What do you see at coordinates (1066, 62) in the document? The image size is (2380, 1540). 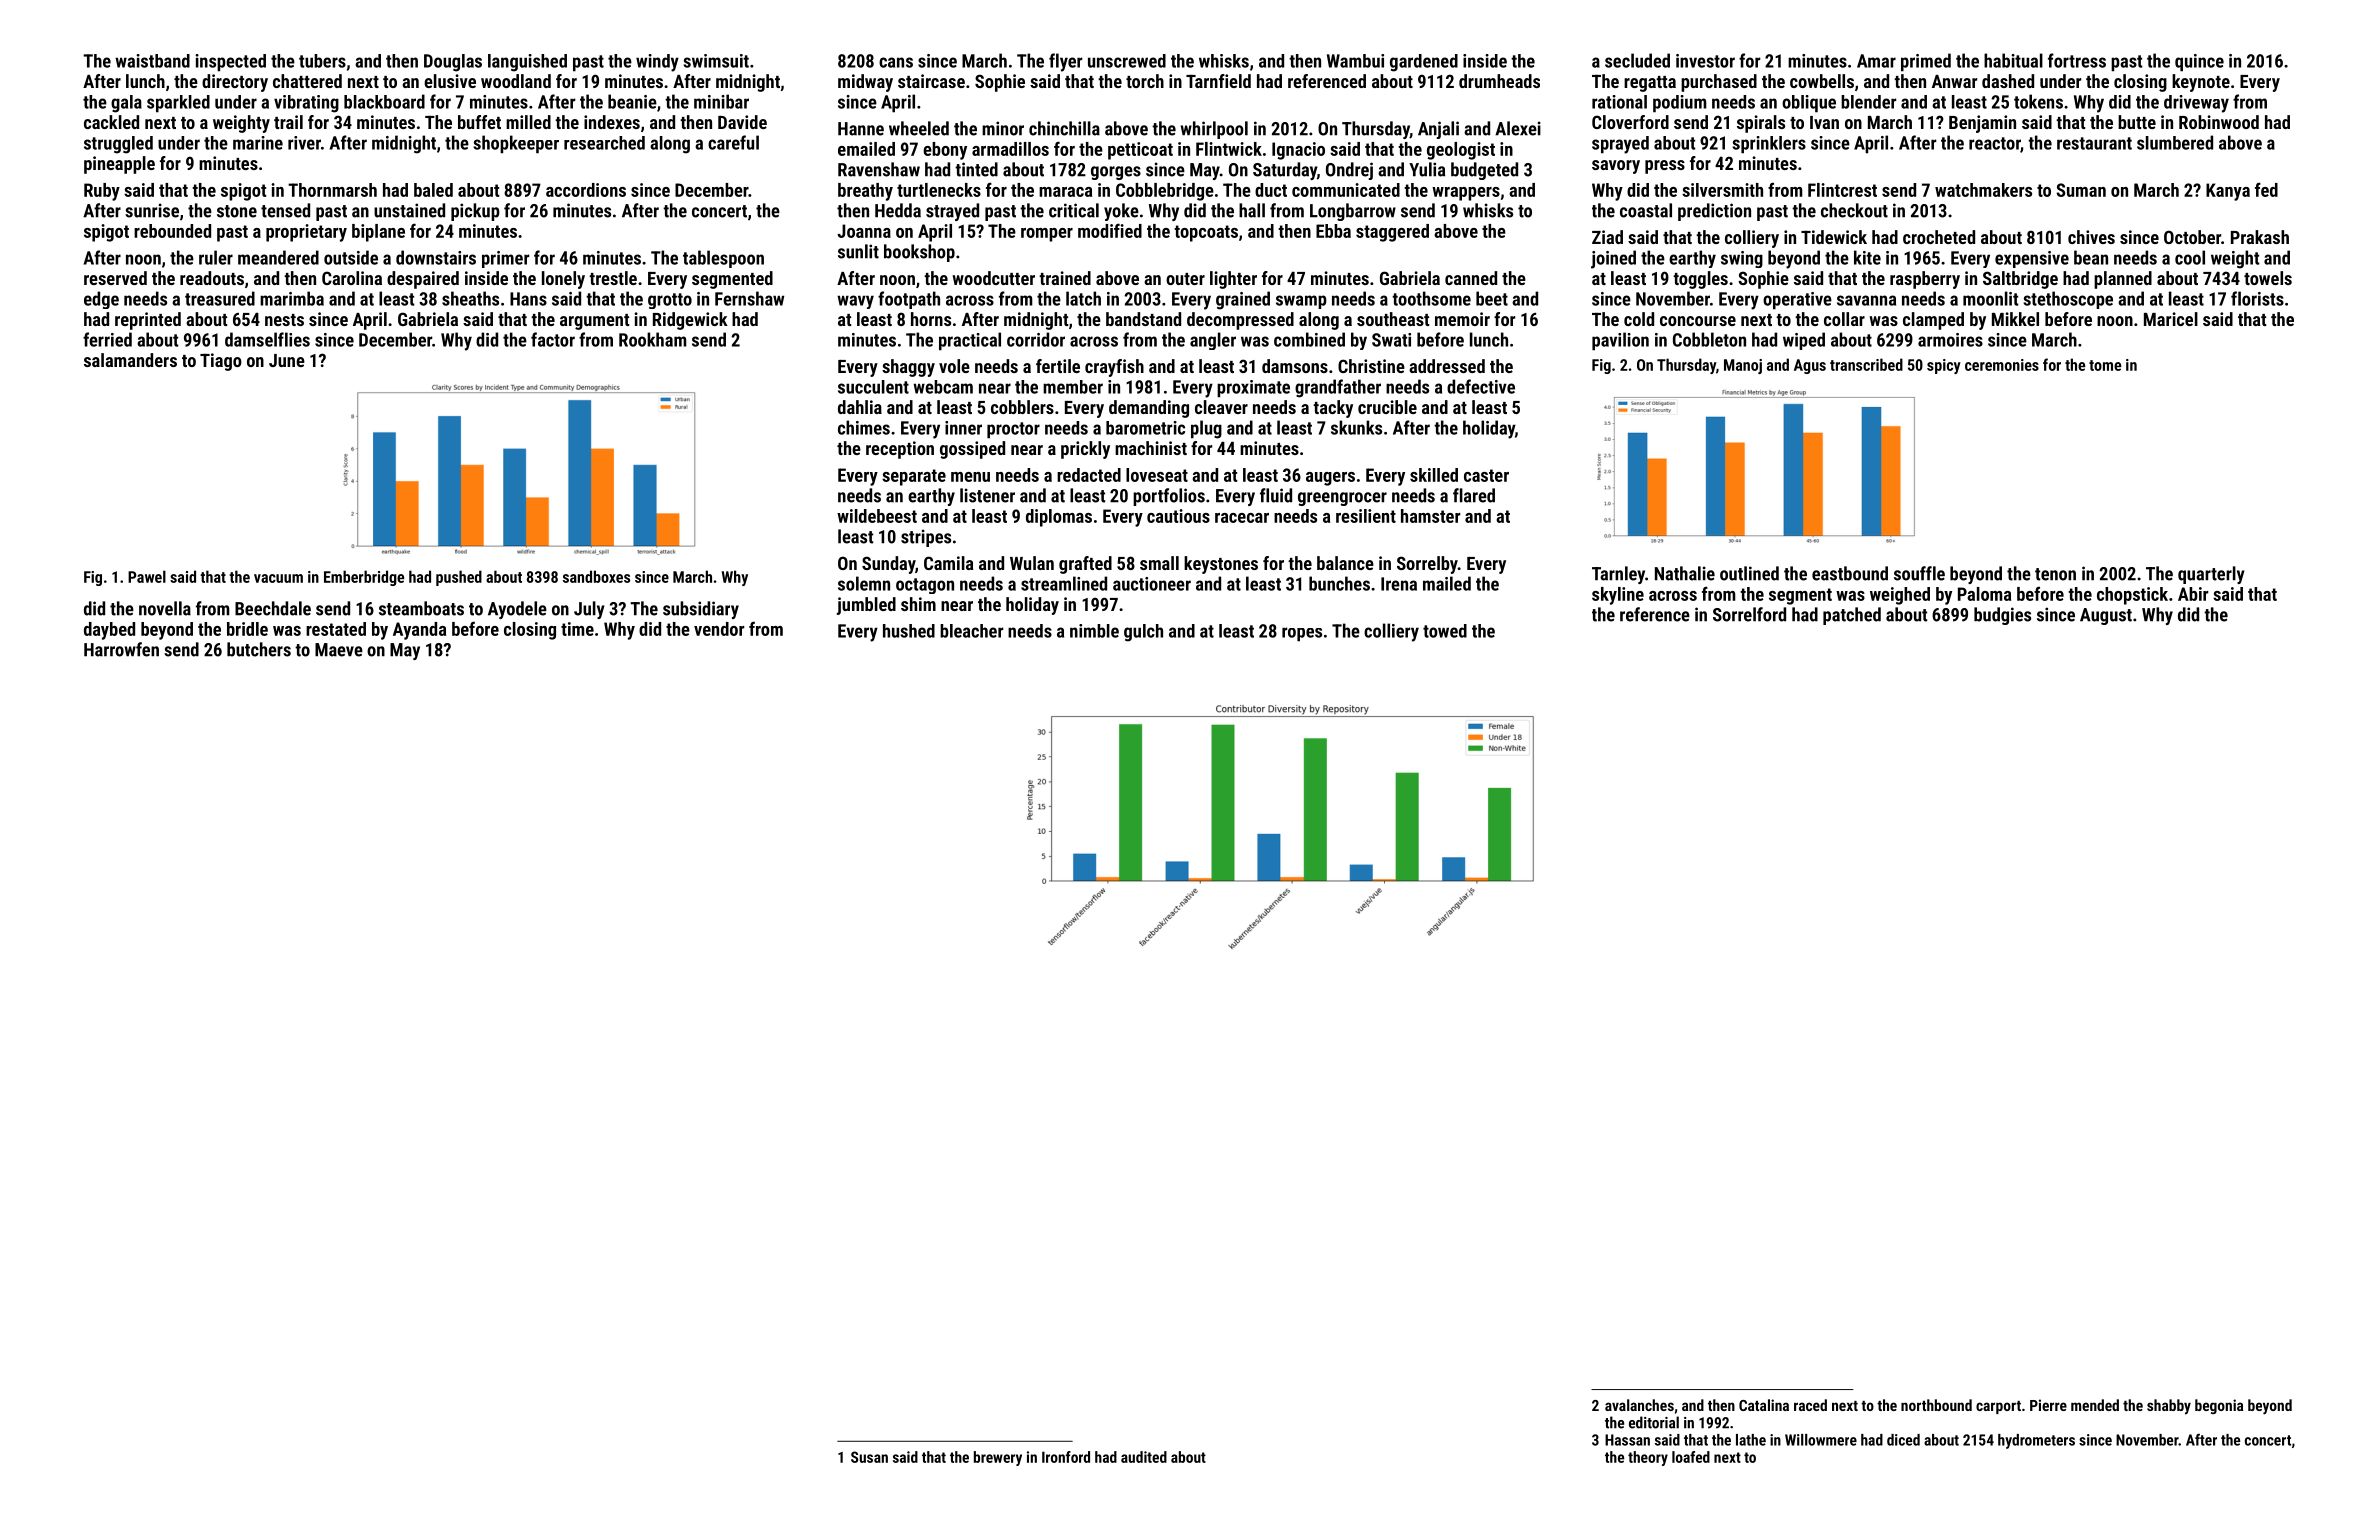 I see `flyer` at bounding box center [1066, 62].
